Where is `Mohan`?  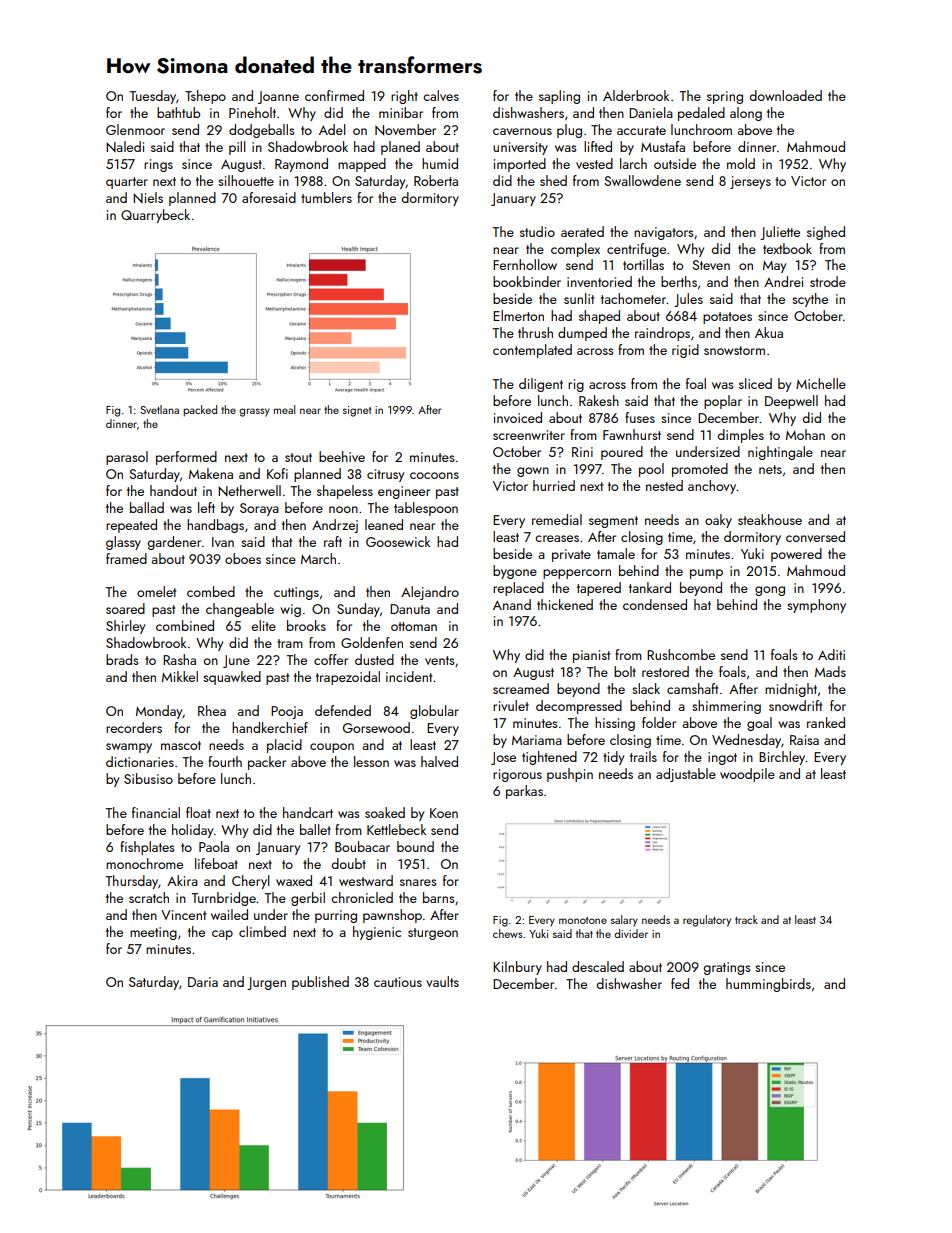
Mohan is located at coordinates (805, 434).
